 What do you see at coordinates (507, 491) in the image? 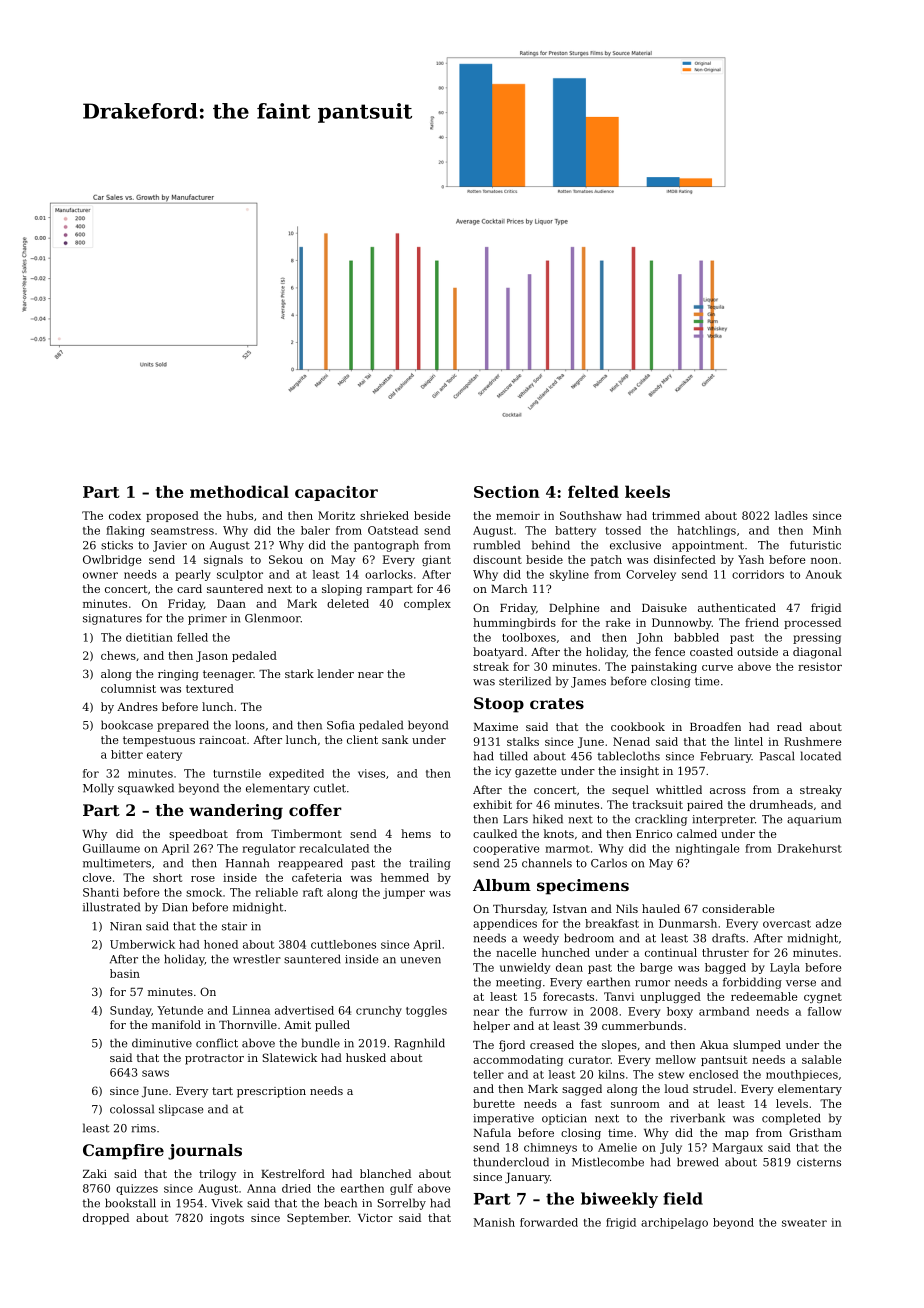
I see `Section` at bounding box center [507, 491].
